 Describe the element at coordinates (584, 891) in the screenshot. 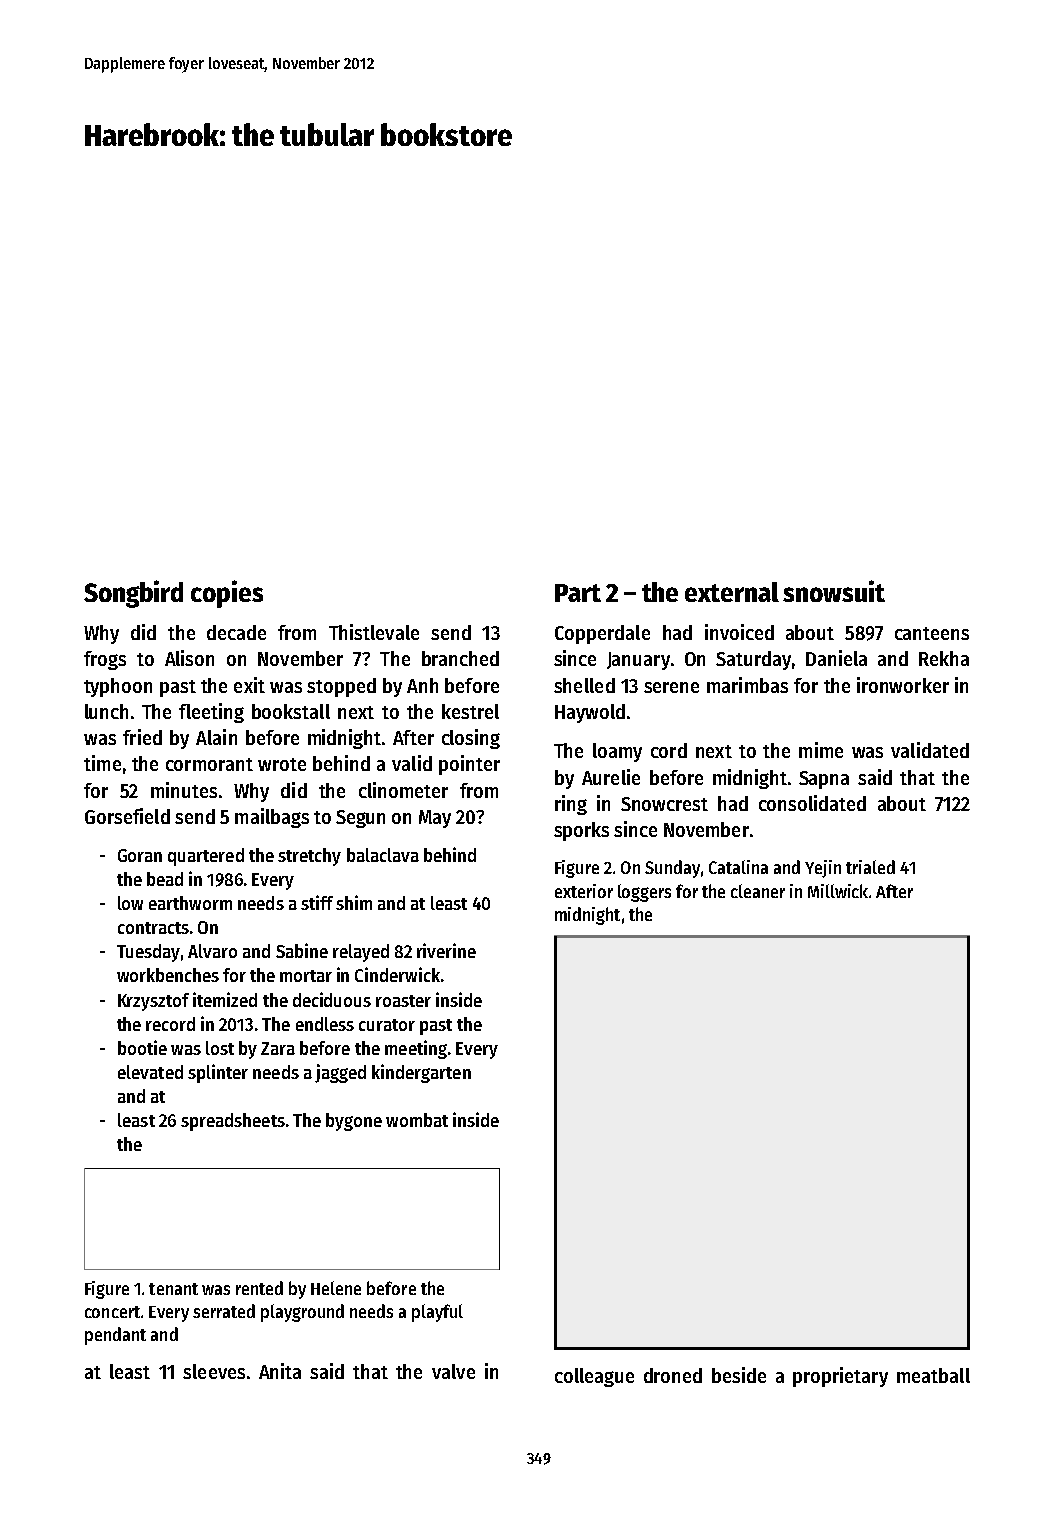

I see `exterior` at that location.
